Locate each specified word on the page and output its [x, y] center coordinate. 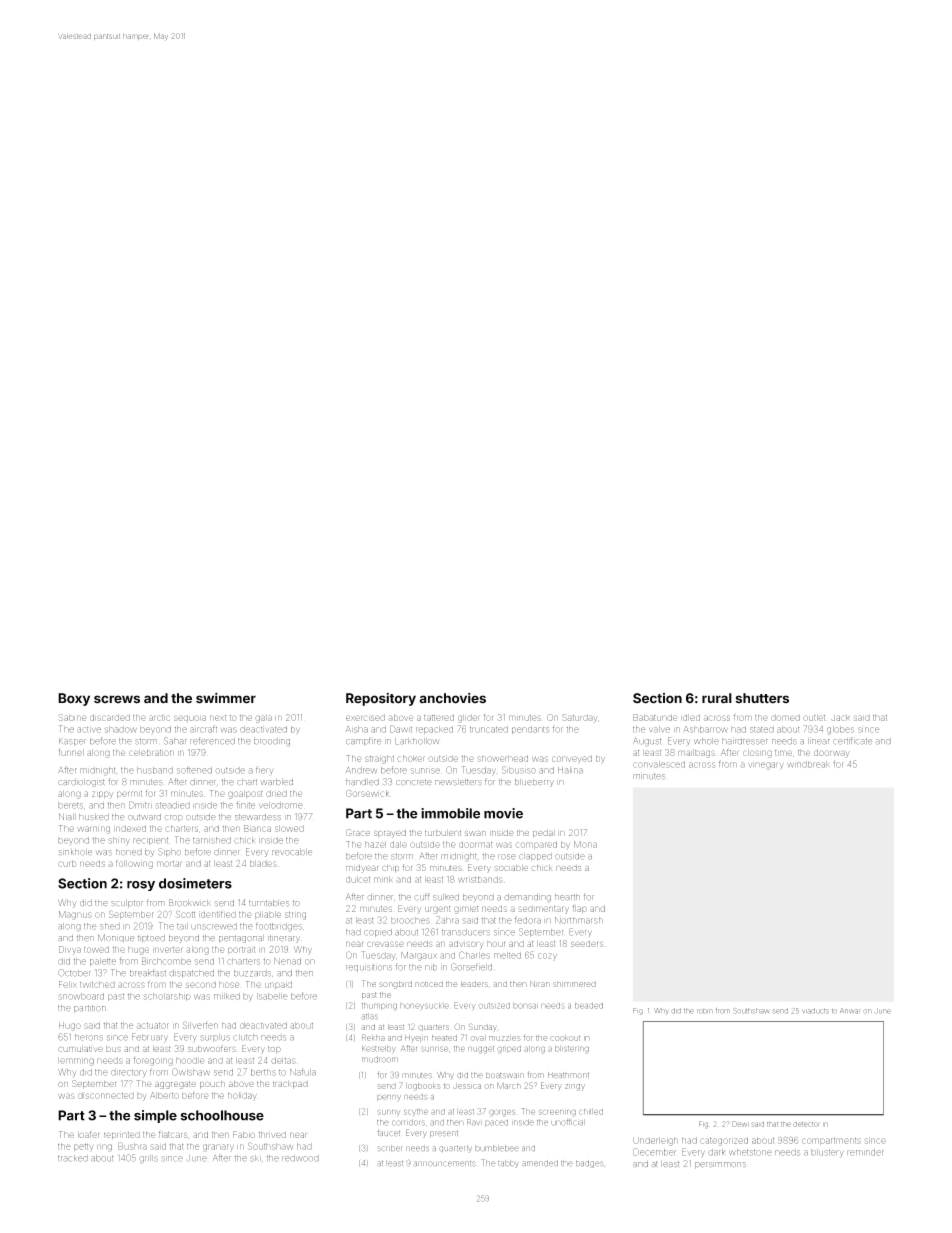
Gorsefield [471, 967]
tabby [508, 1164]
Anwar [850, 1011]
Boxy [74, 699]
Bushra [132, 1146]
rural [717, 698]
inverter [168, 950]
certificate [852, 741]
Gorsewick [367, 793]
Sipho [169, 852]
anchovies [453, 698]
